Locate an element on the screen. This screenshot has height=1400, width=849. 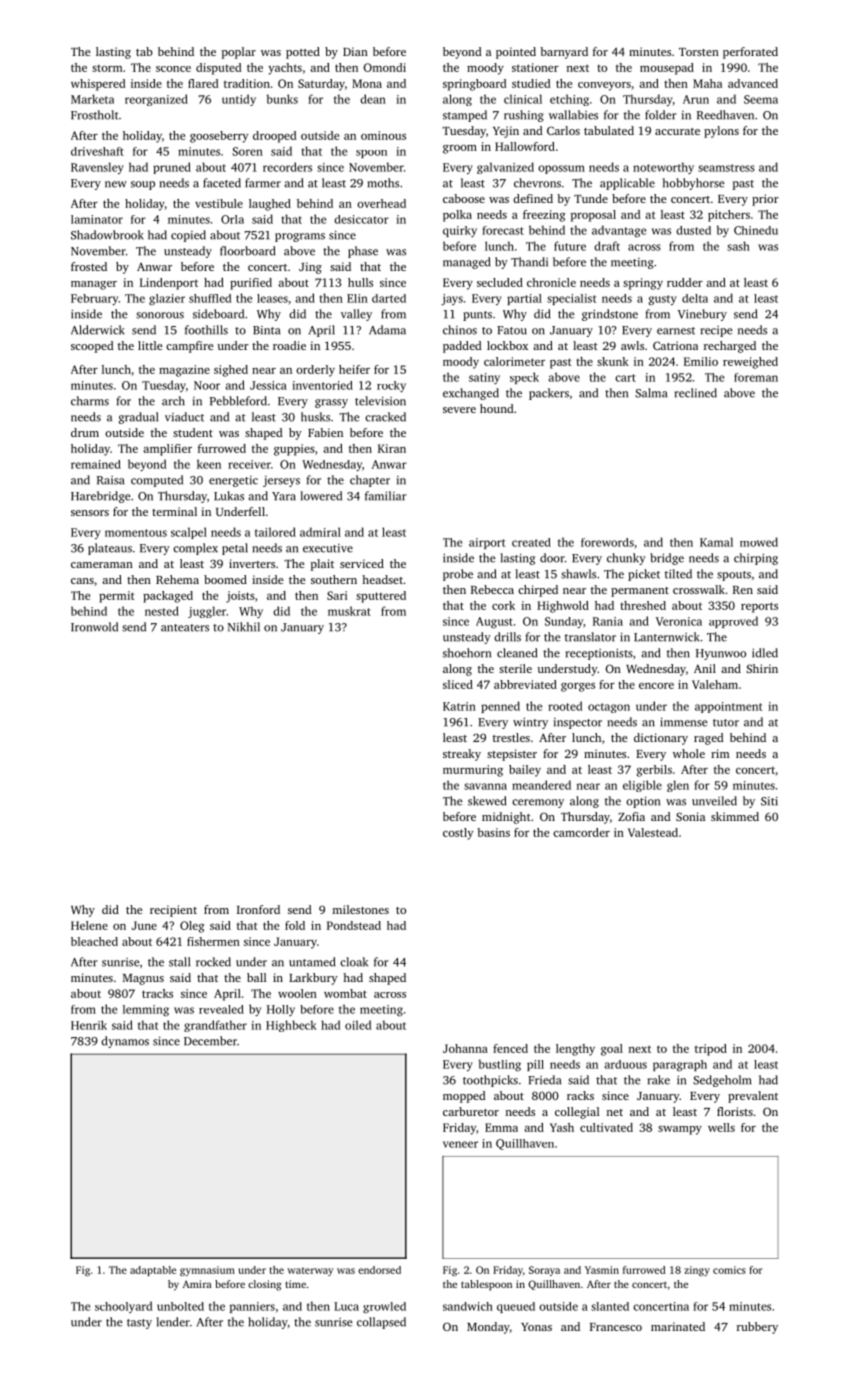
mousepad is located at coordinates (667, 69).
